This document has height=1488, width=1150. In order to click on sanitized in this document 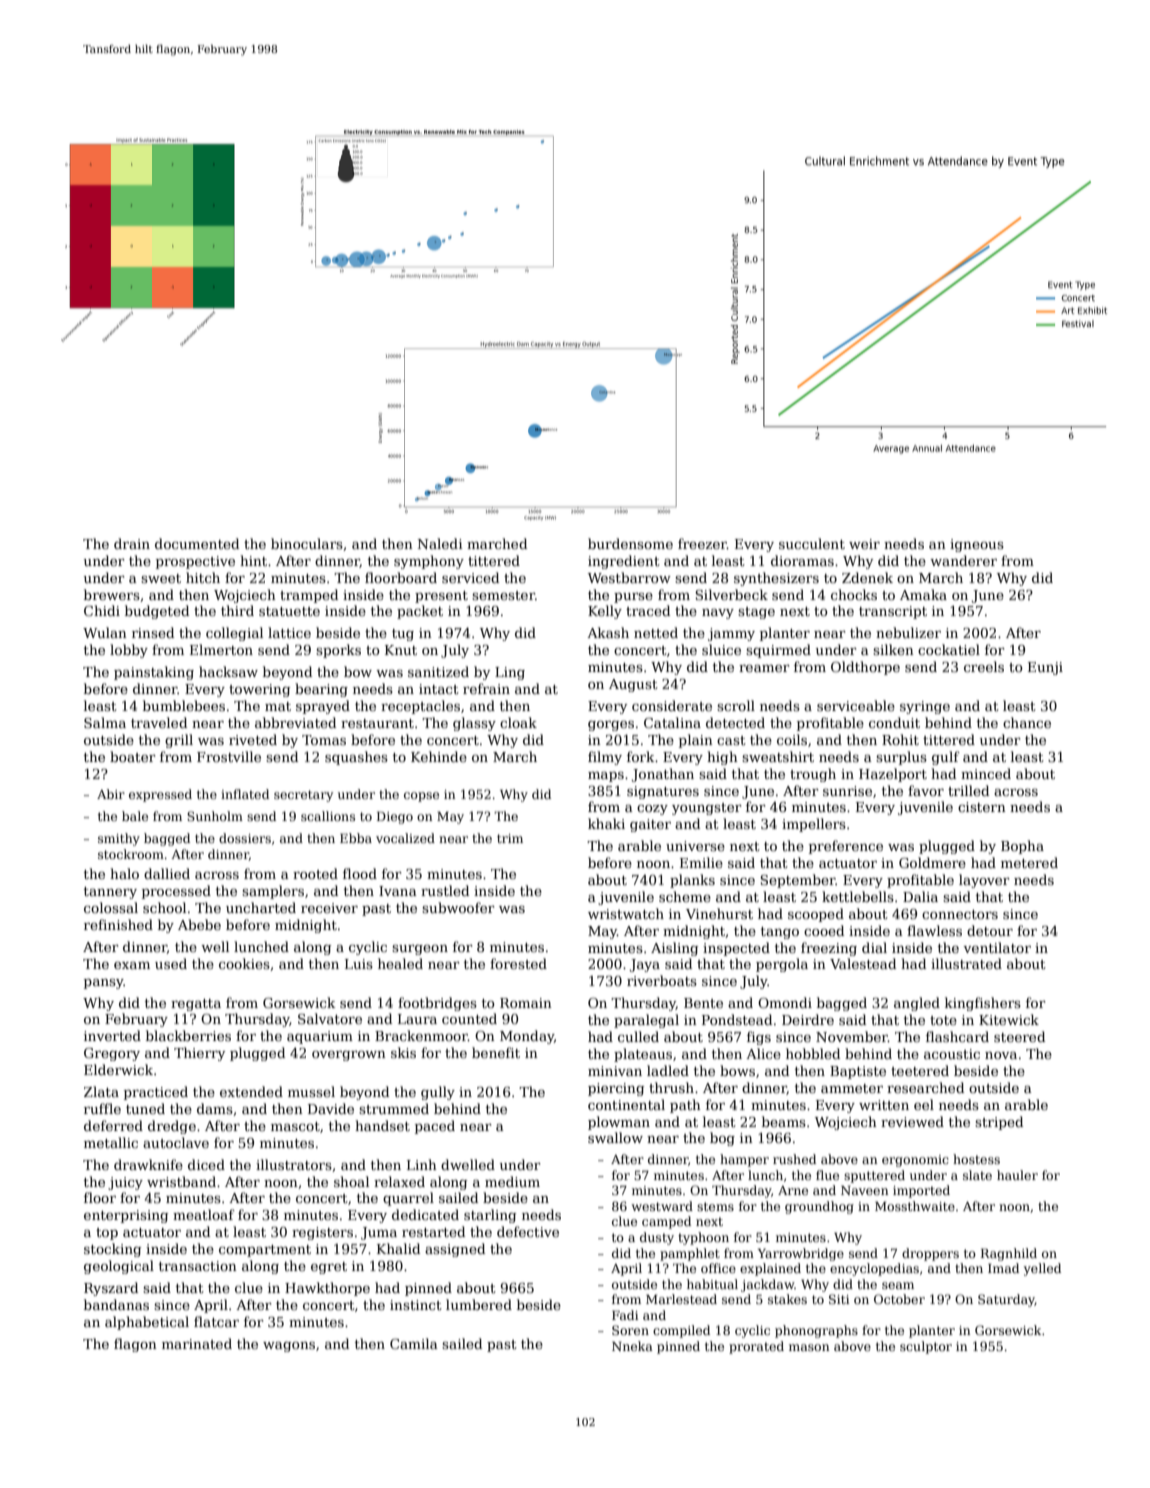, I will do `click(438, 671)`.
